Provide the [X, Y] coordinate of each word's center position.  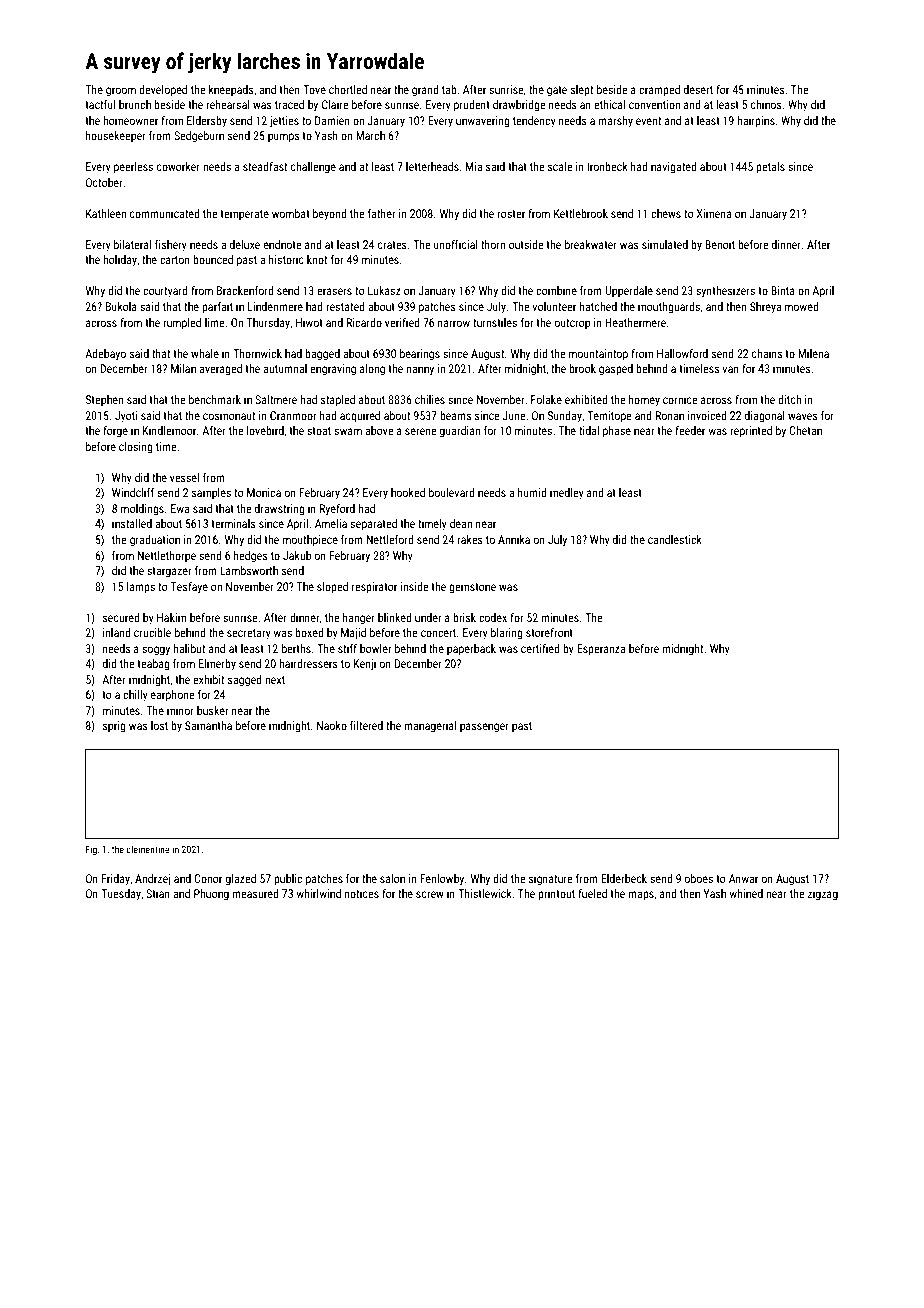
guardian [460, 432]
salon [392, 878]
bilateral [133, 244]
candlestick [675, 539]
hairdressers [308, 663]
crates [392, 245]
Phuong [211, 895]
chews [666, 213]
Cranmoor [293, 415]
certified [540, 648]
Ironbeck [607, 166]
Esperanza [601, 650]
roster [511, 214]
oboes [699, 878]
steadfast [265, 166]
